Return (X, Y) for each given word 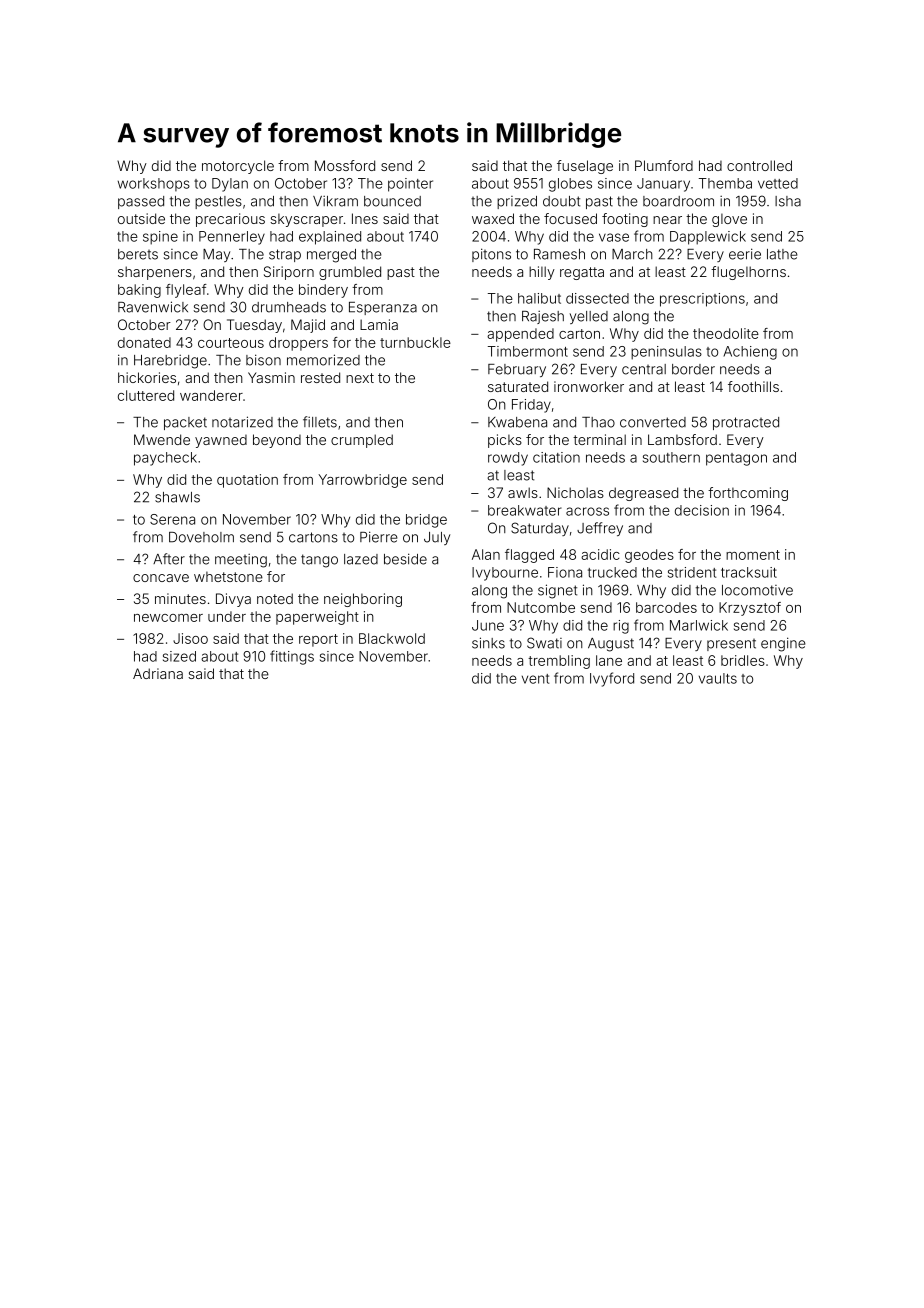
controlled (759, 165)
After (169, 559)
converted (653, 422)
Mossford (345, 165)
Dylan (230, 185)
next (360, 378)
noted (275, 598)
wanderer (211, 395)
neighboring (363, 600)
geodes (649, 556)
